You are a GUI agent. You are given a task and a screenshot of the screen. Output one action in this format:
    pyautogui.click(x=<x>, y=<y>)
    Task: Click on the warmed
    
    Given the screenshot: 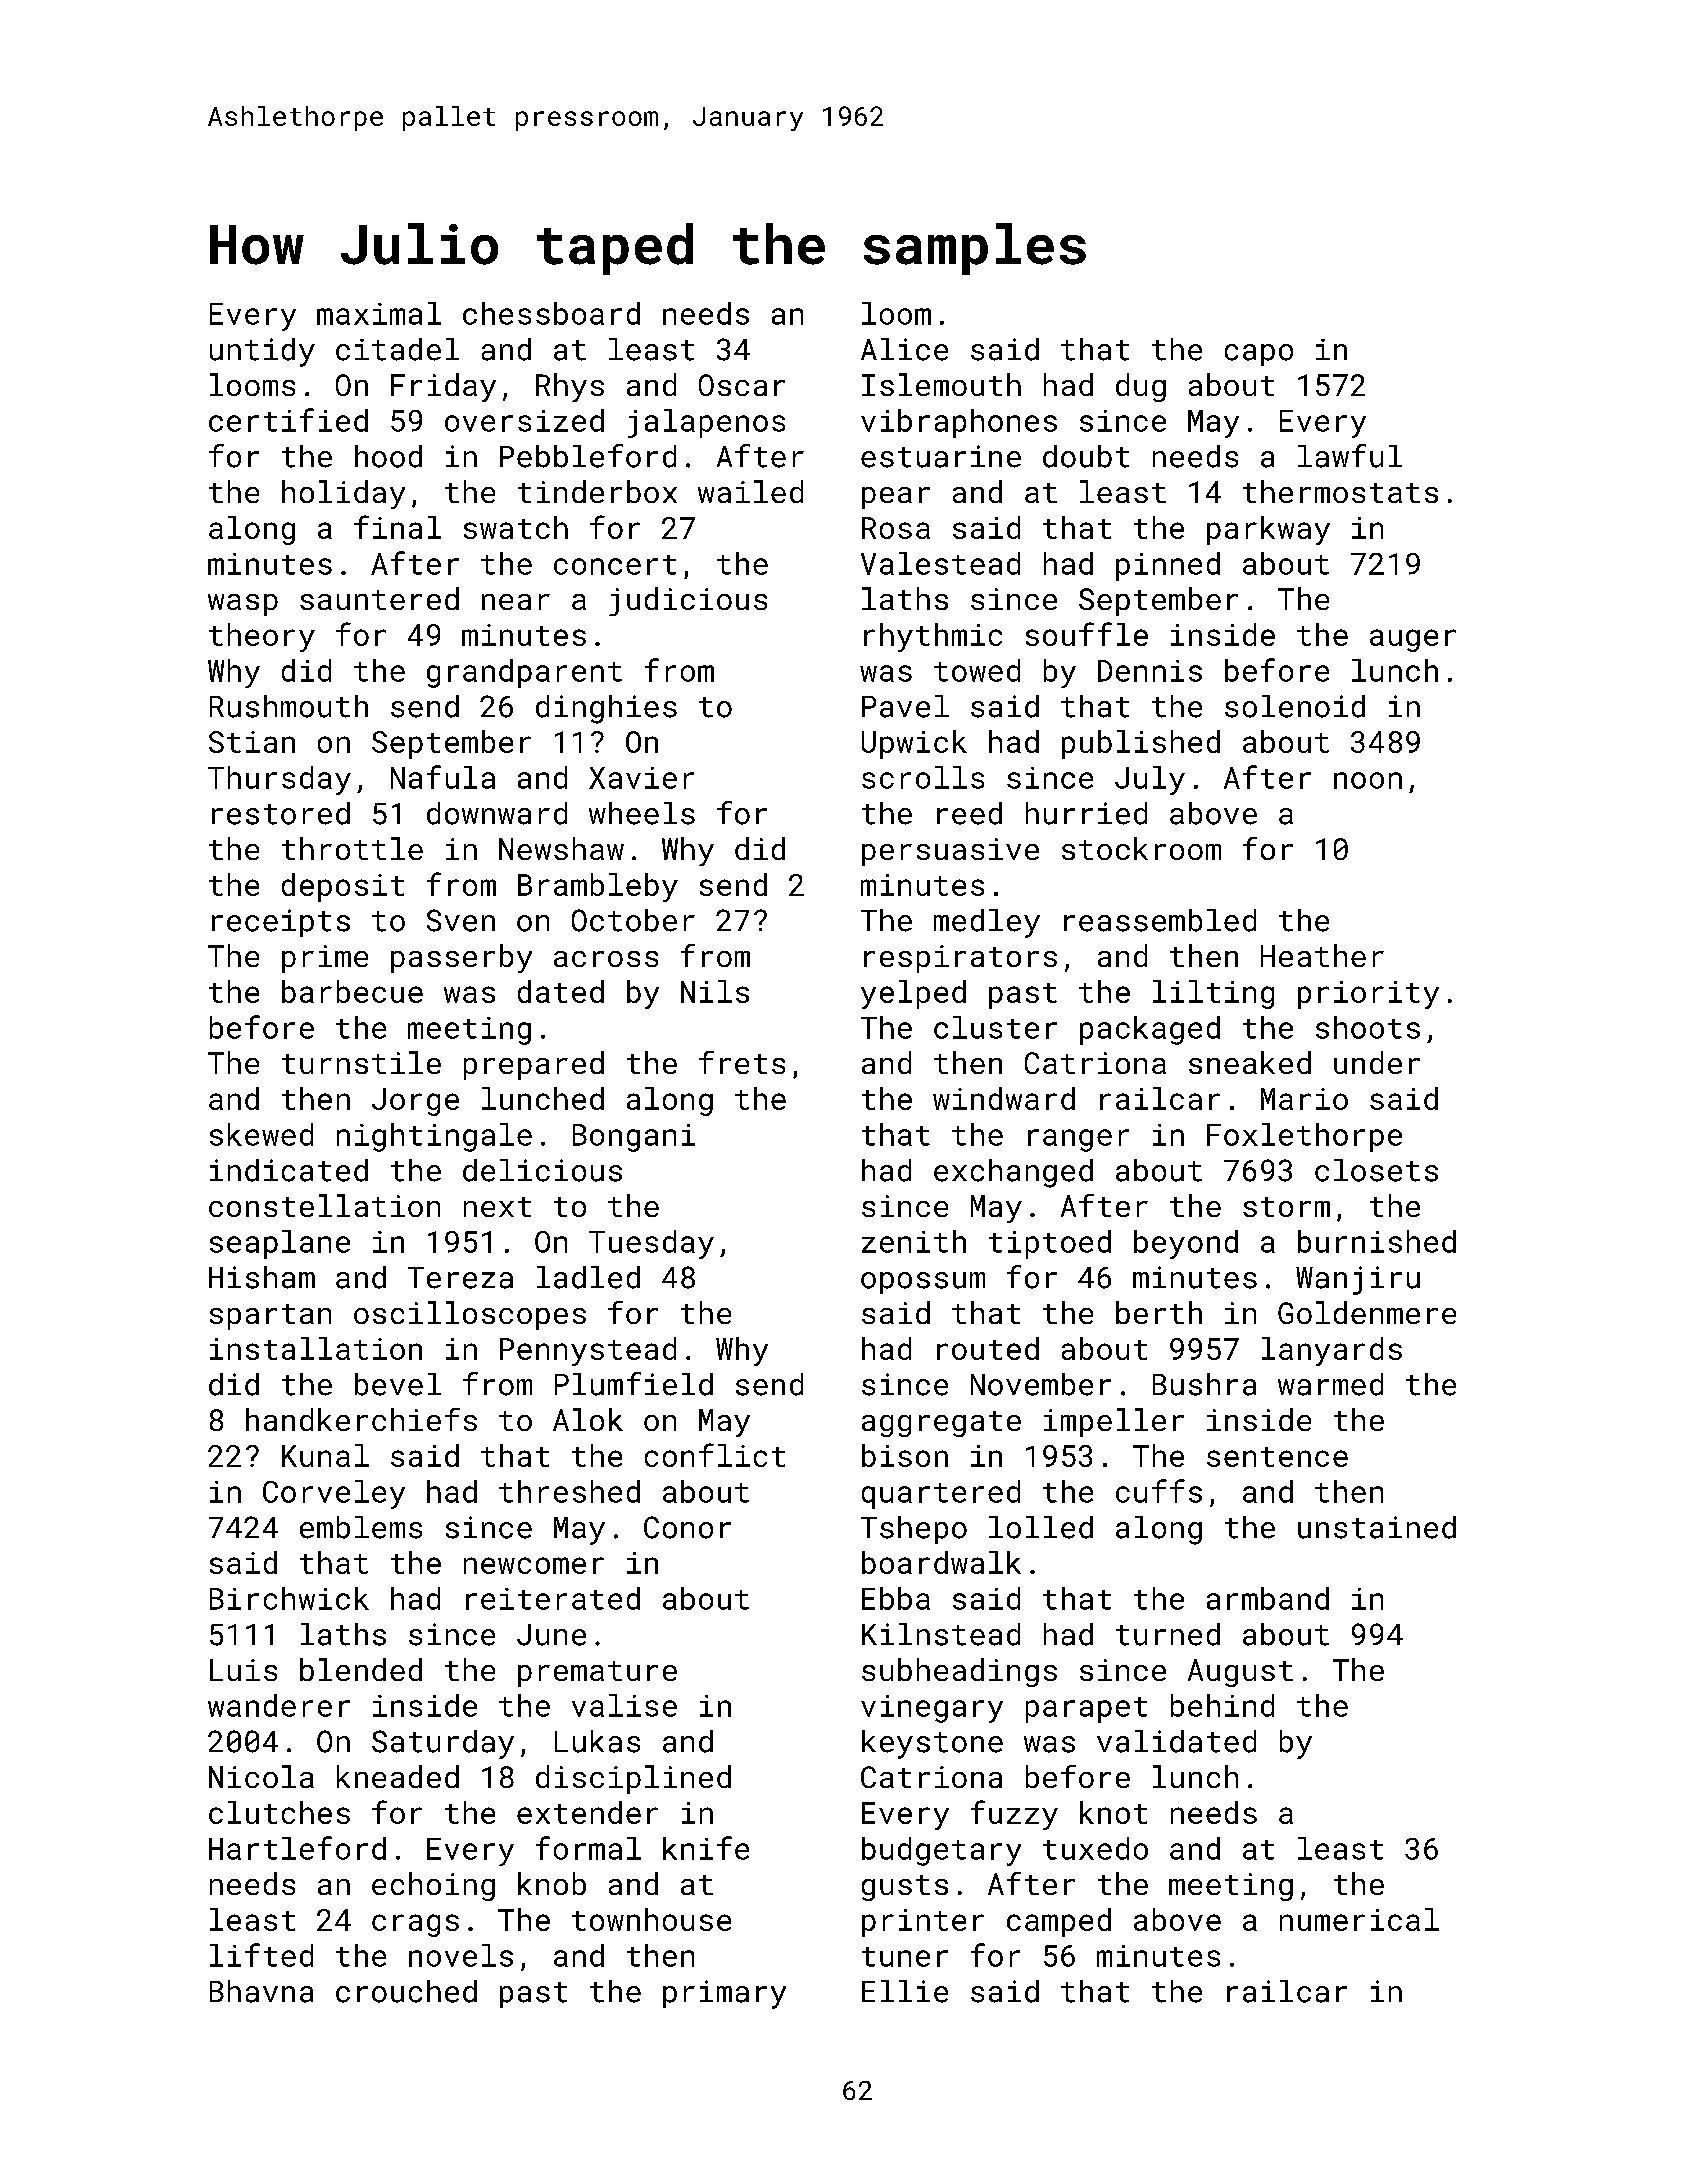 What is the action you would take?
    pyautogui.click(x=1330, y=1384)
